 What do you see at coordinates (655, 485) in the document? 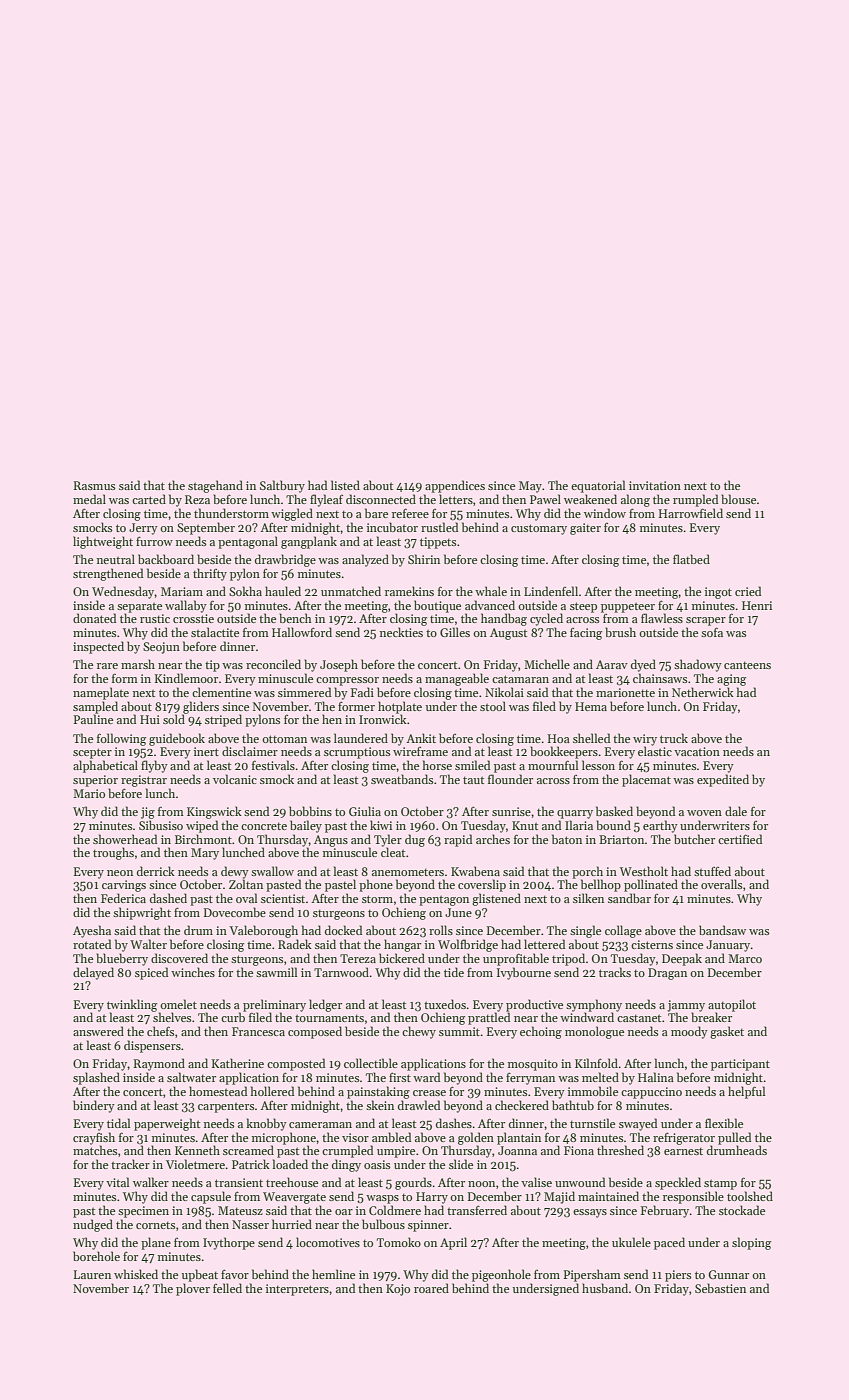
I see `invitation` at bounding box center [655, 485].
